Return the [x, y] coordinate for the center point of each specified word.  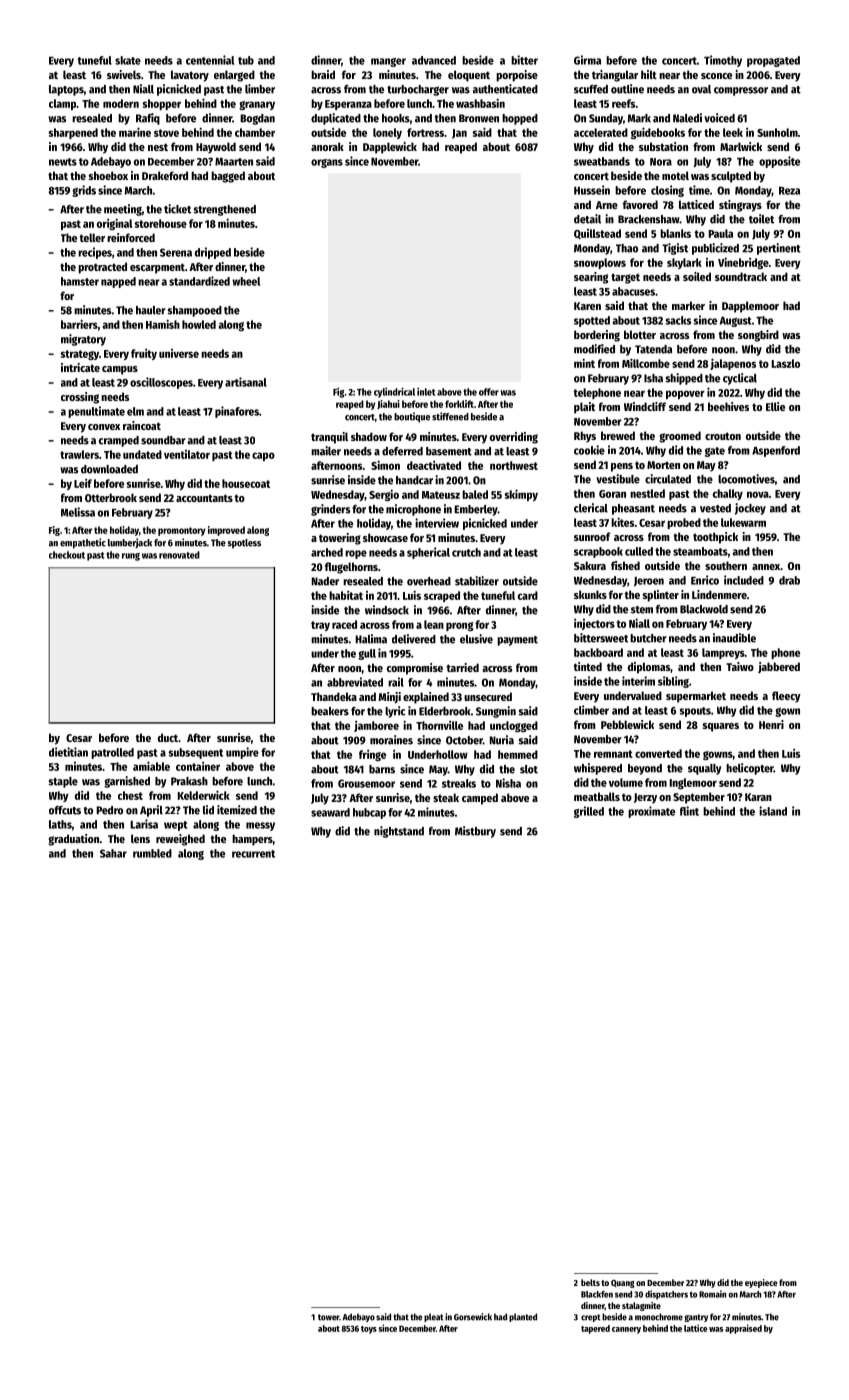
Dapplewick [390, 148]
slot [529, 769]
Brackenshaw [649, 219]
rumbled [152, 853]
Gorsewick [473, 1317]
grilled [589, 812]
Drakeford [165, 175]
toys [369, 1330]
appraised [743, 1329]
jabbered [779, 667]
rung [131, 557]
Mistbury [475, 832]
